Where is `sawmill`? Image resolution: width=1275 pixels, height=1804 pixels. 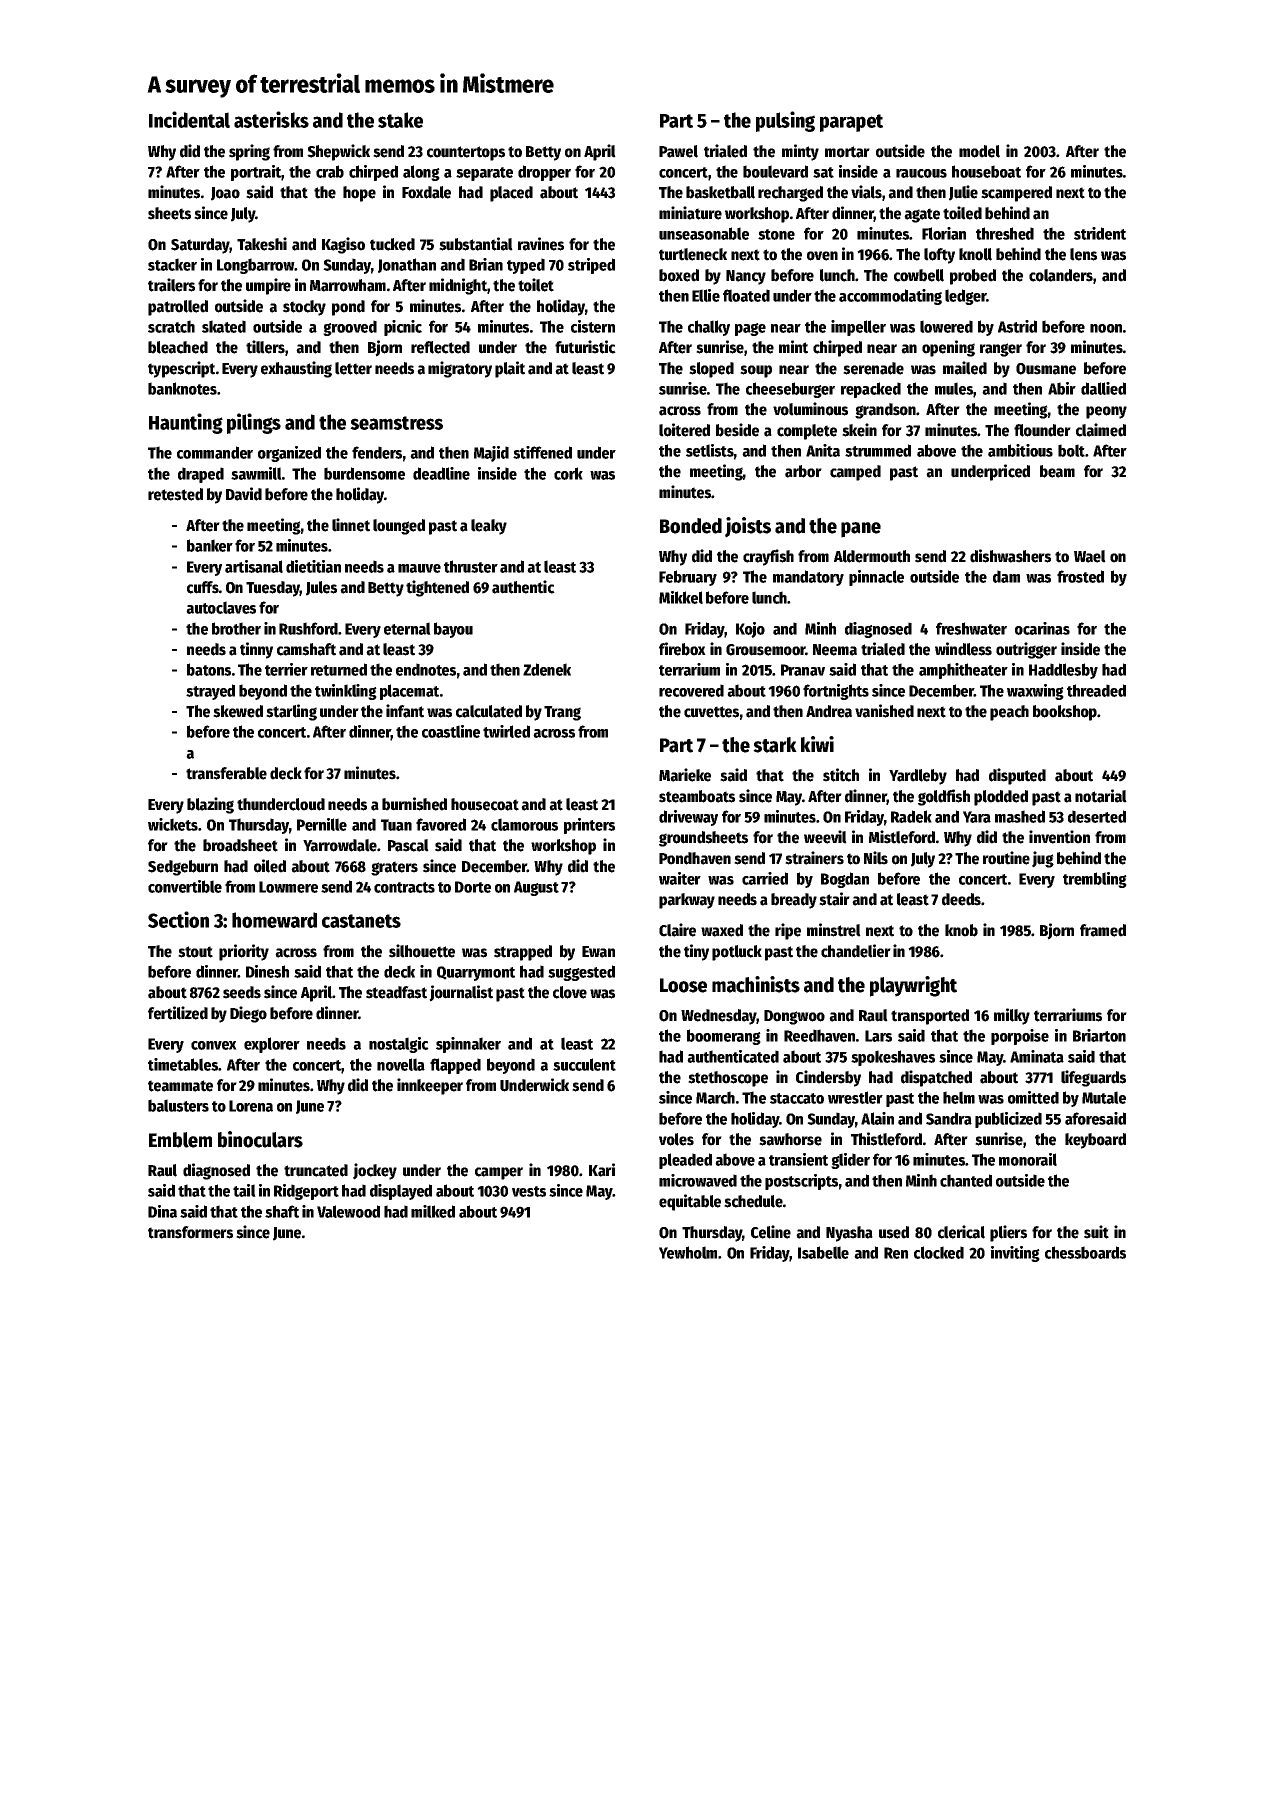
sawmill is located at coordinates (256, 473).
